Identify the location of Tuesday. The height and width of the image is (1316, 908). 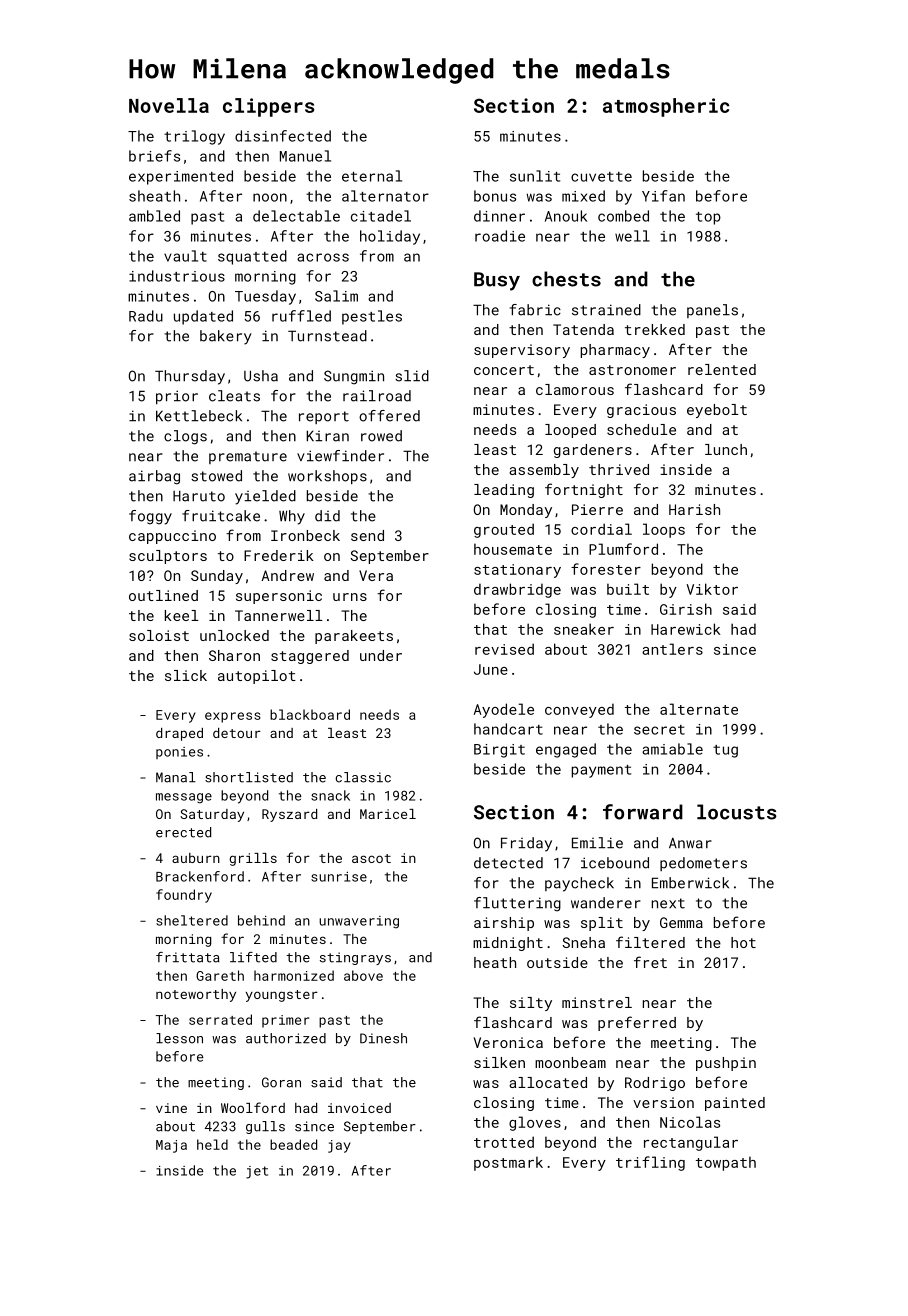
(265, 297).
